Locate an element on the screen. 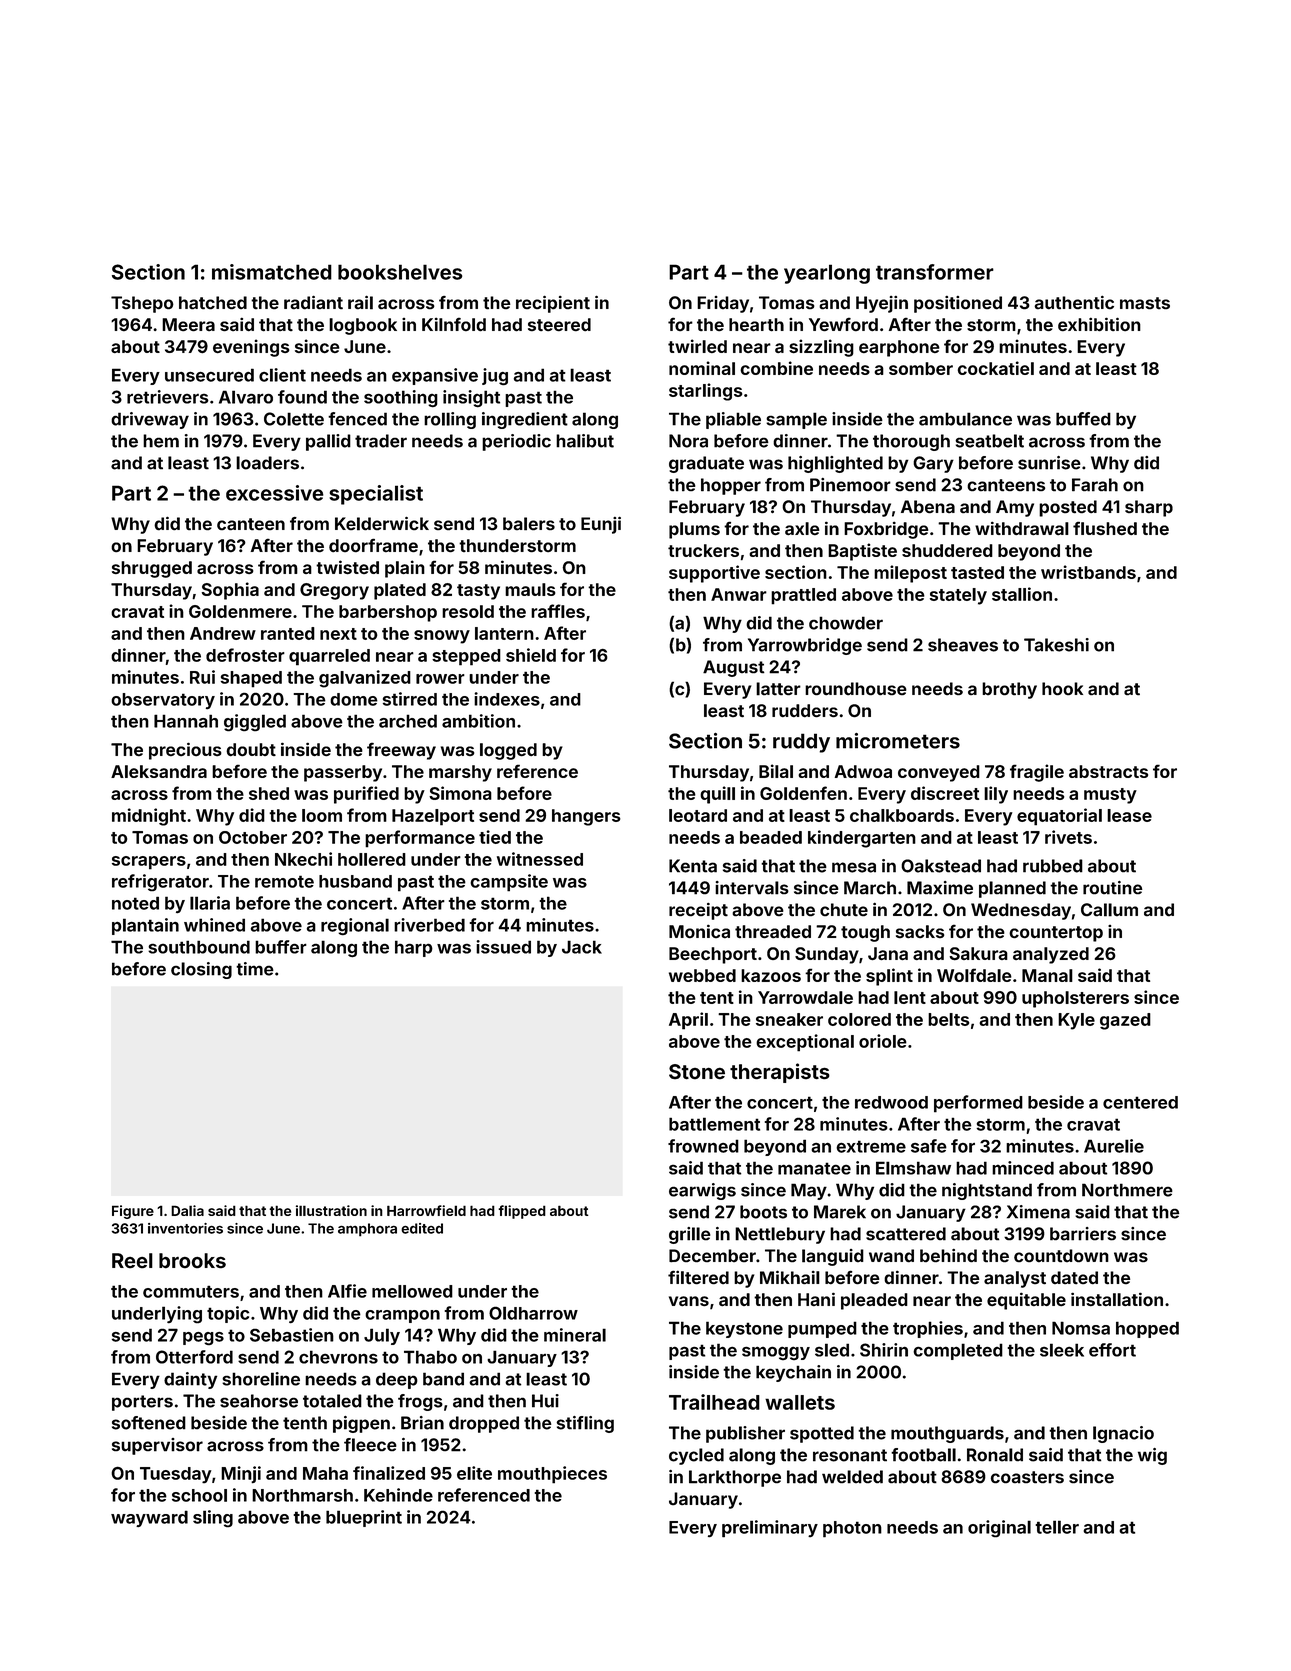 The image size is (1291, 1671). micrometers is located at coordinates (898, 741).
